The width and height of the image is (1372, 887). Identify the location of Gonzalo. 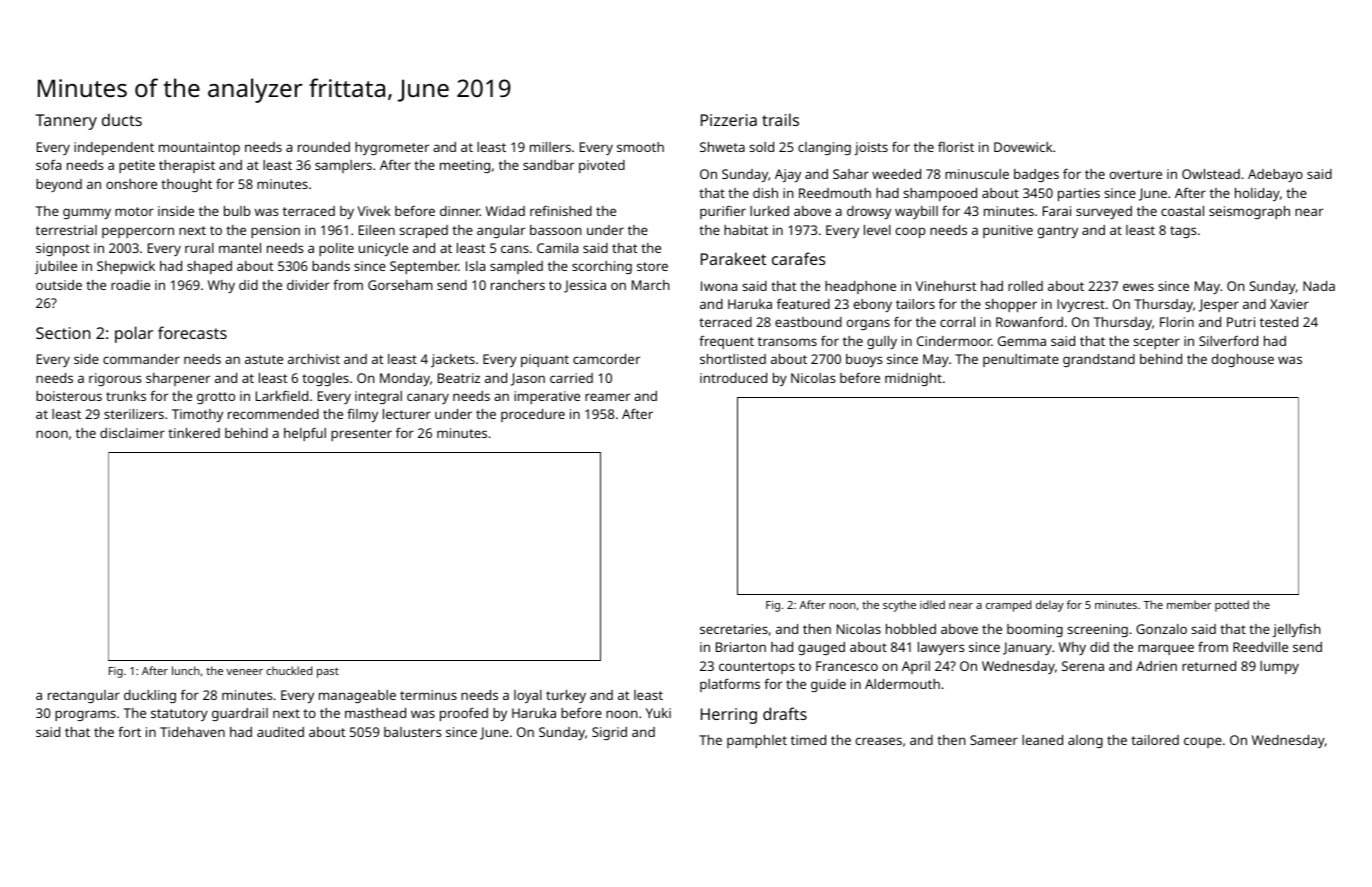
(1161, 629).
